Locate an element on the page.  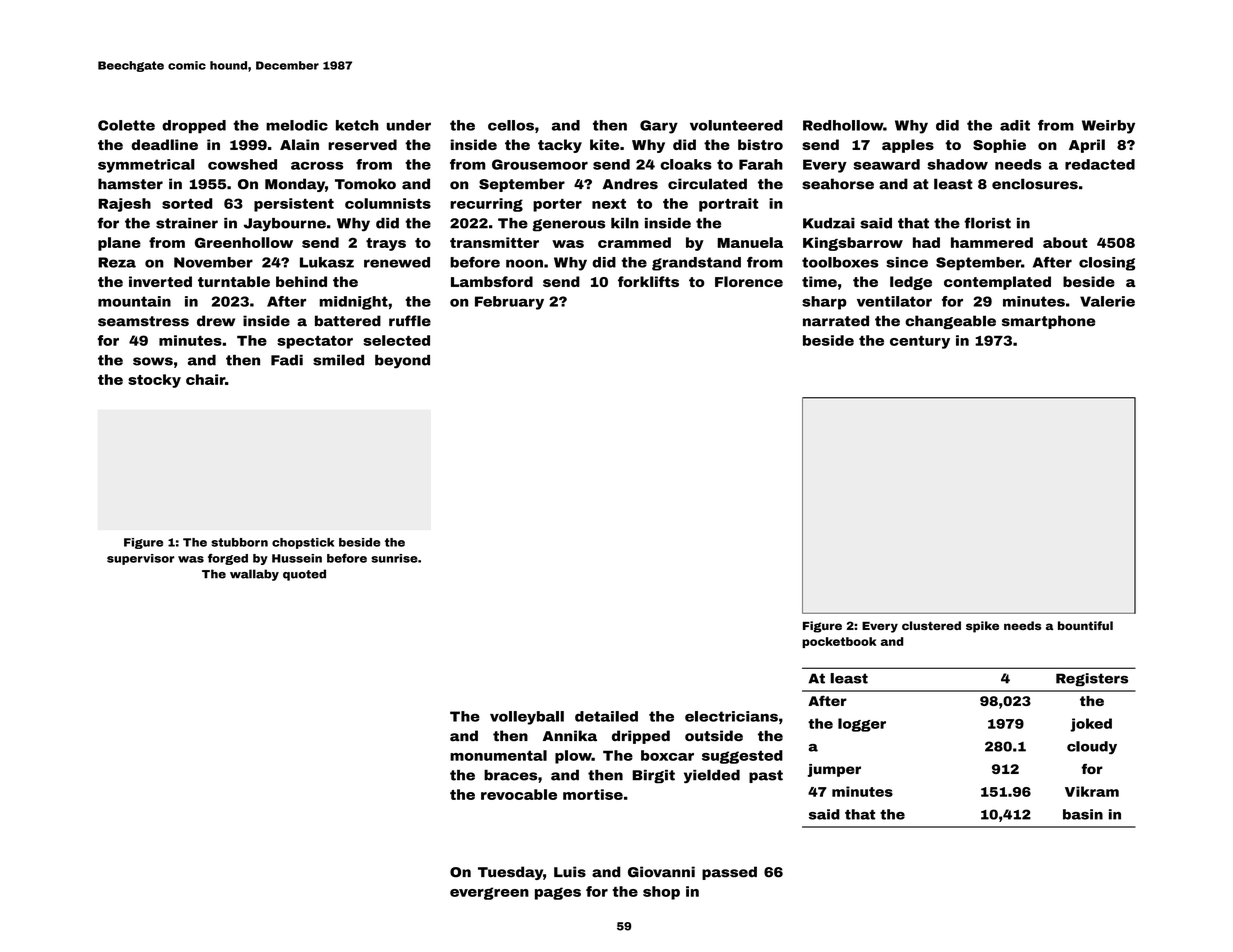
bountiful is located at coordinates (1085, 625).
